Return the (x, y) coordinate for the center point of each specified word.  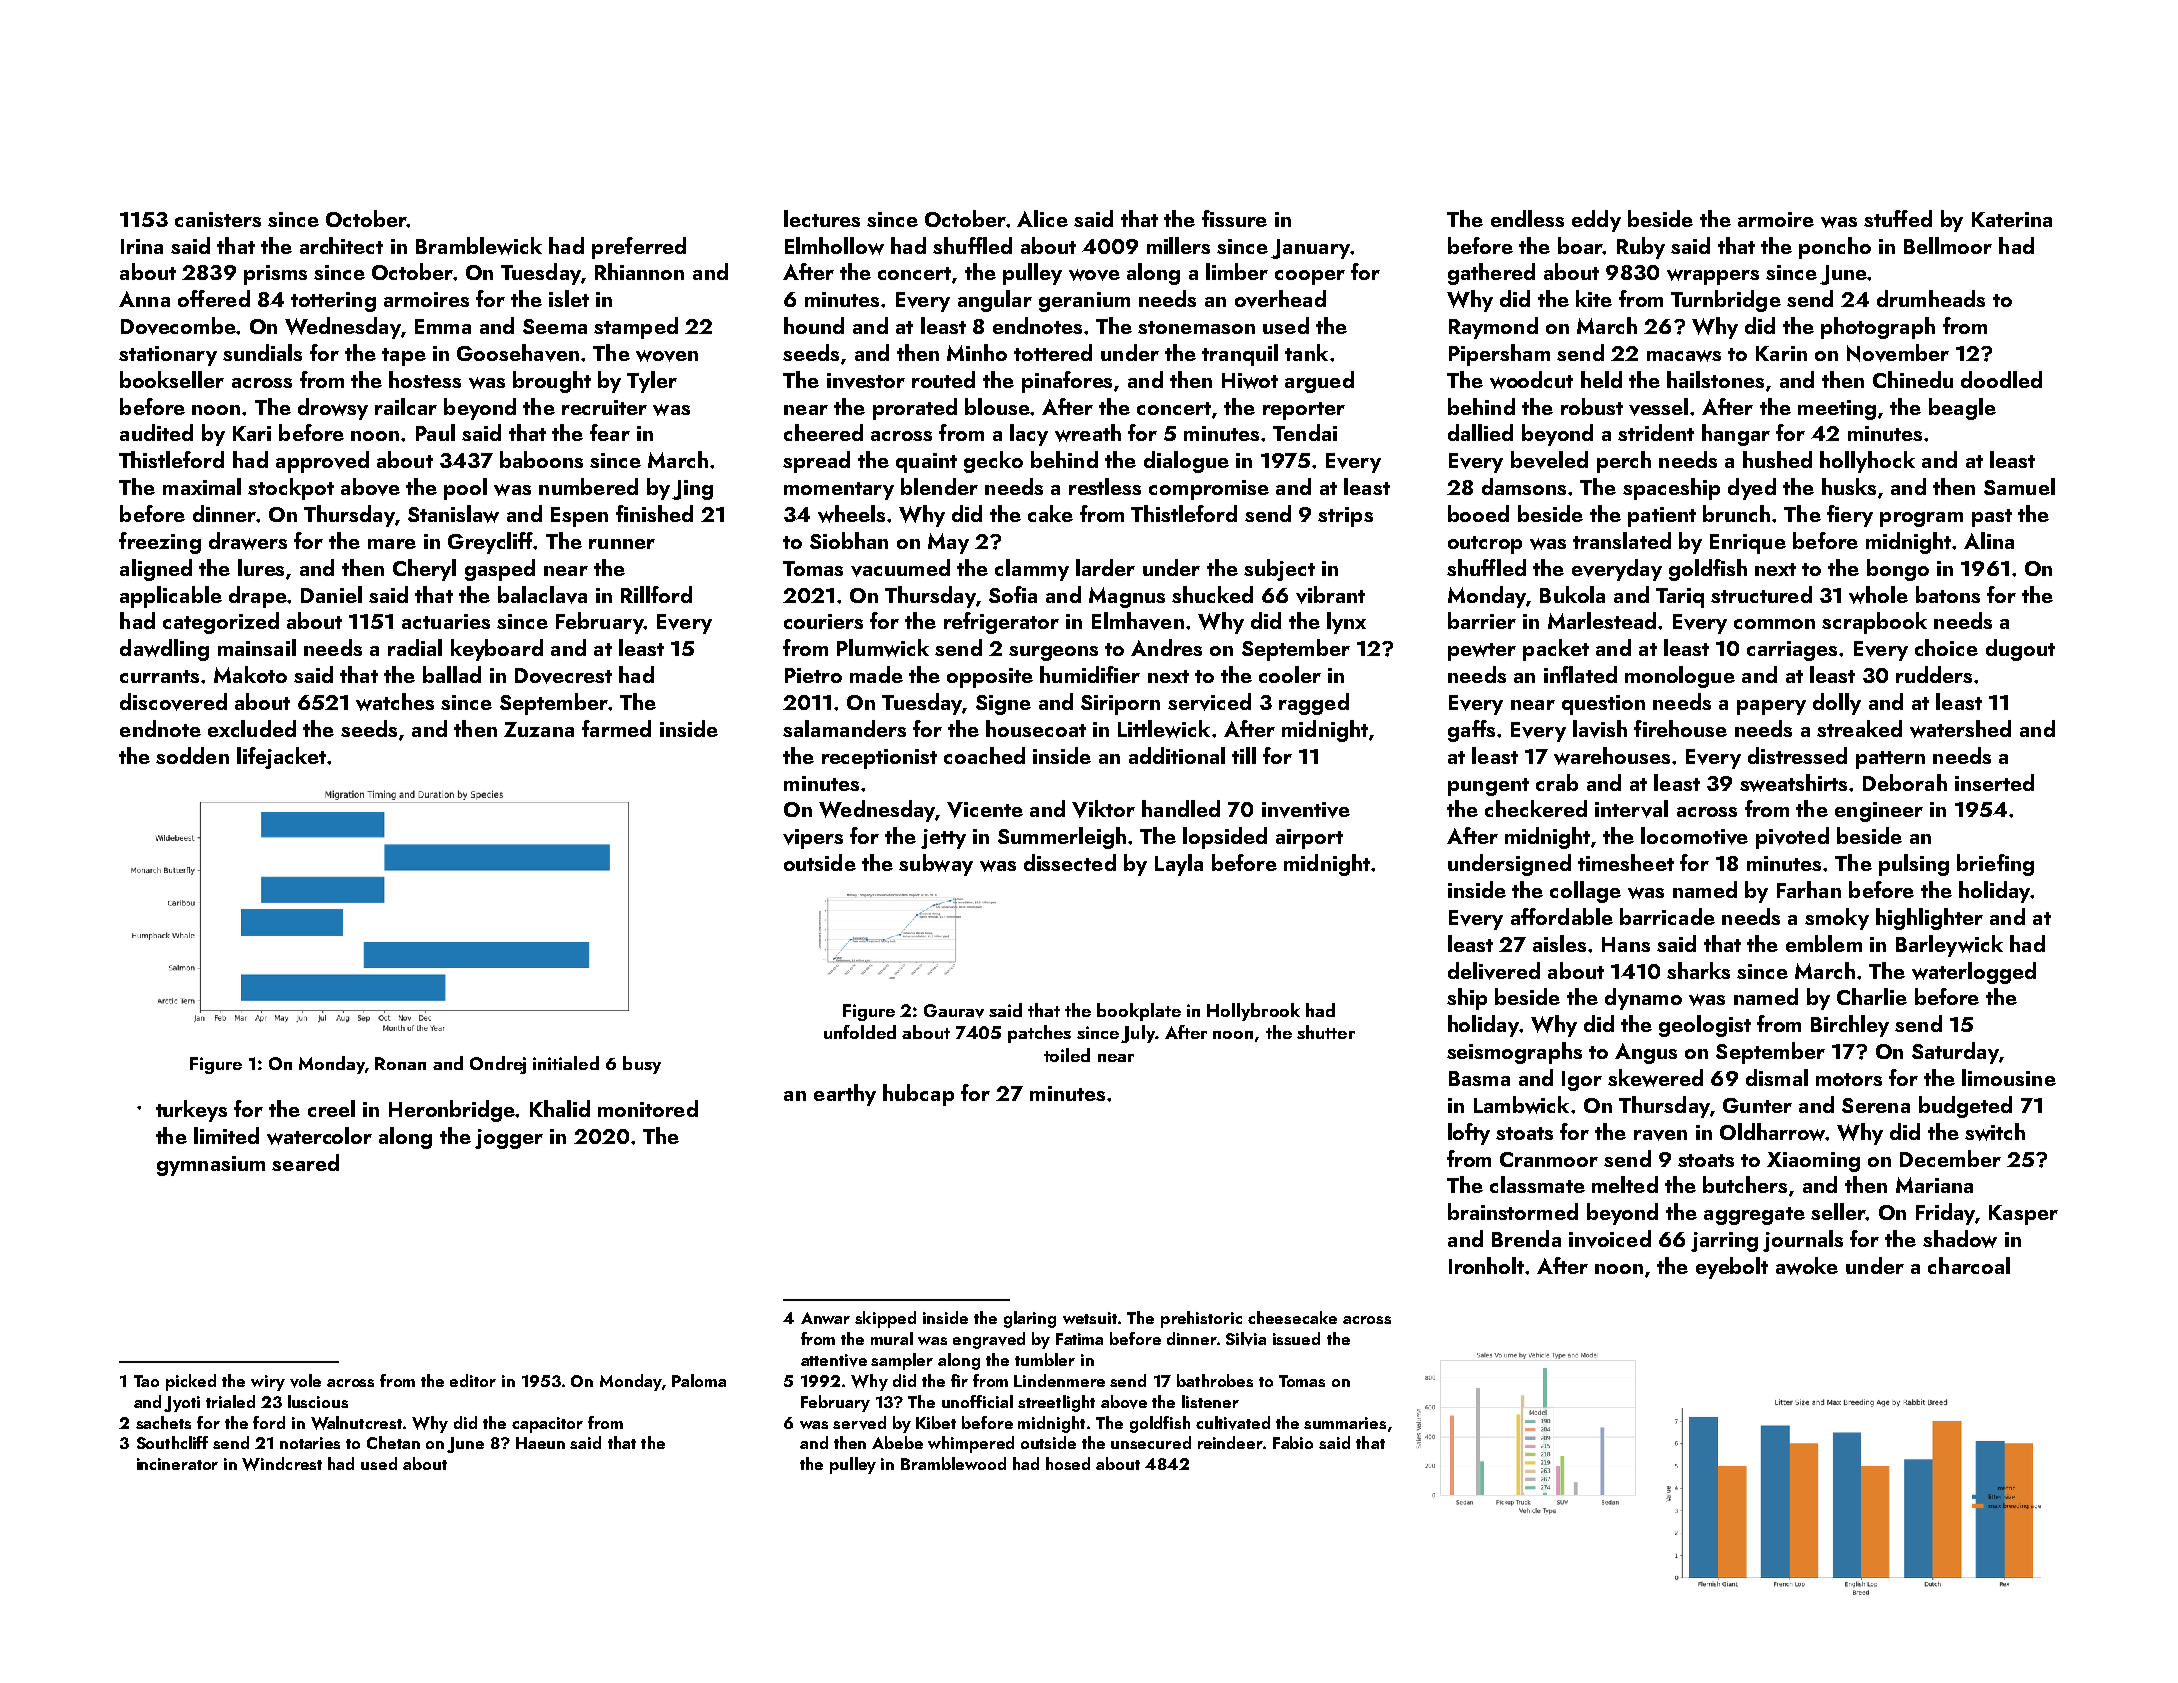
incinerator (177, 1464)
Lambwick (1521, 1105)
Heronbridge (452, 1111)
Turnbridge (1726, 301)
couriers (823, 621)
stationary (168, 356)
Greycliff (491, 543)
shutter (1326, 1032)
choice (1946, 647)
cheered (823, 432)
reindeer (1230, 1442)
